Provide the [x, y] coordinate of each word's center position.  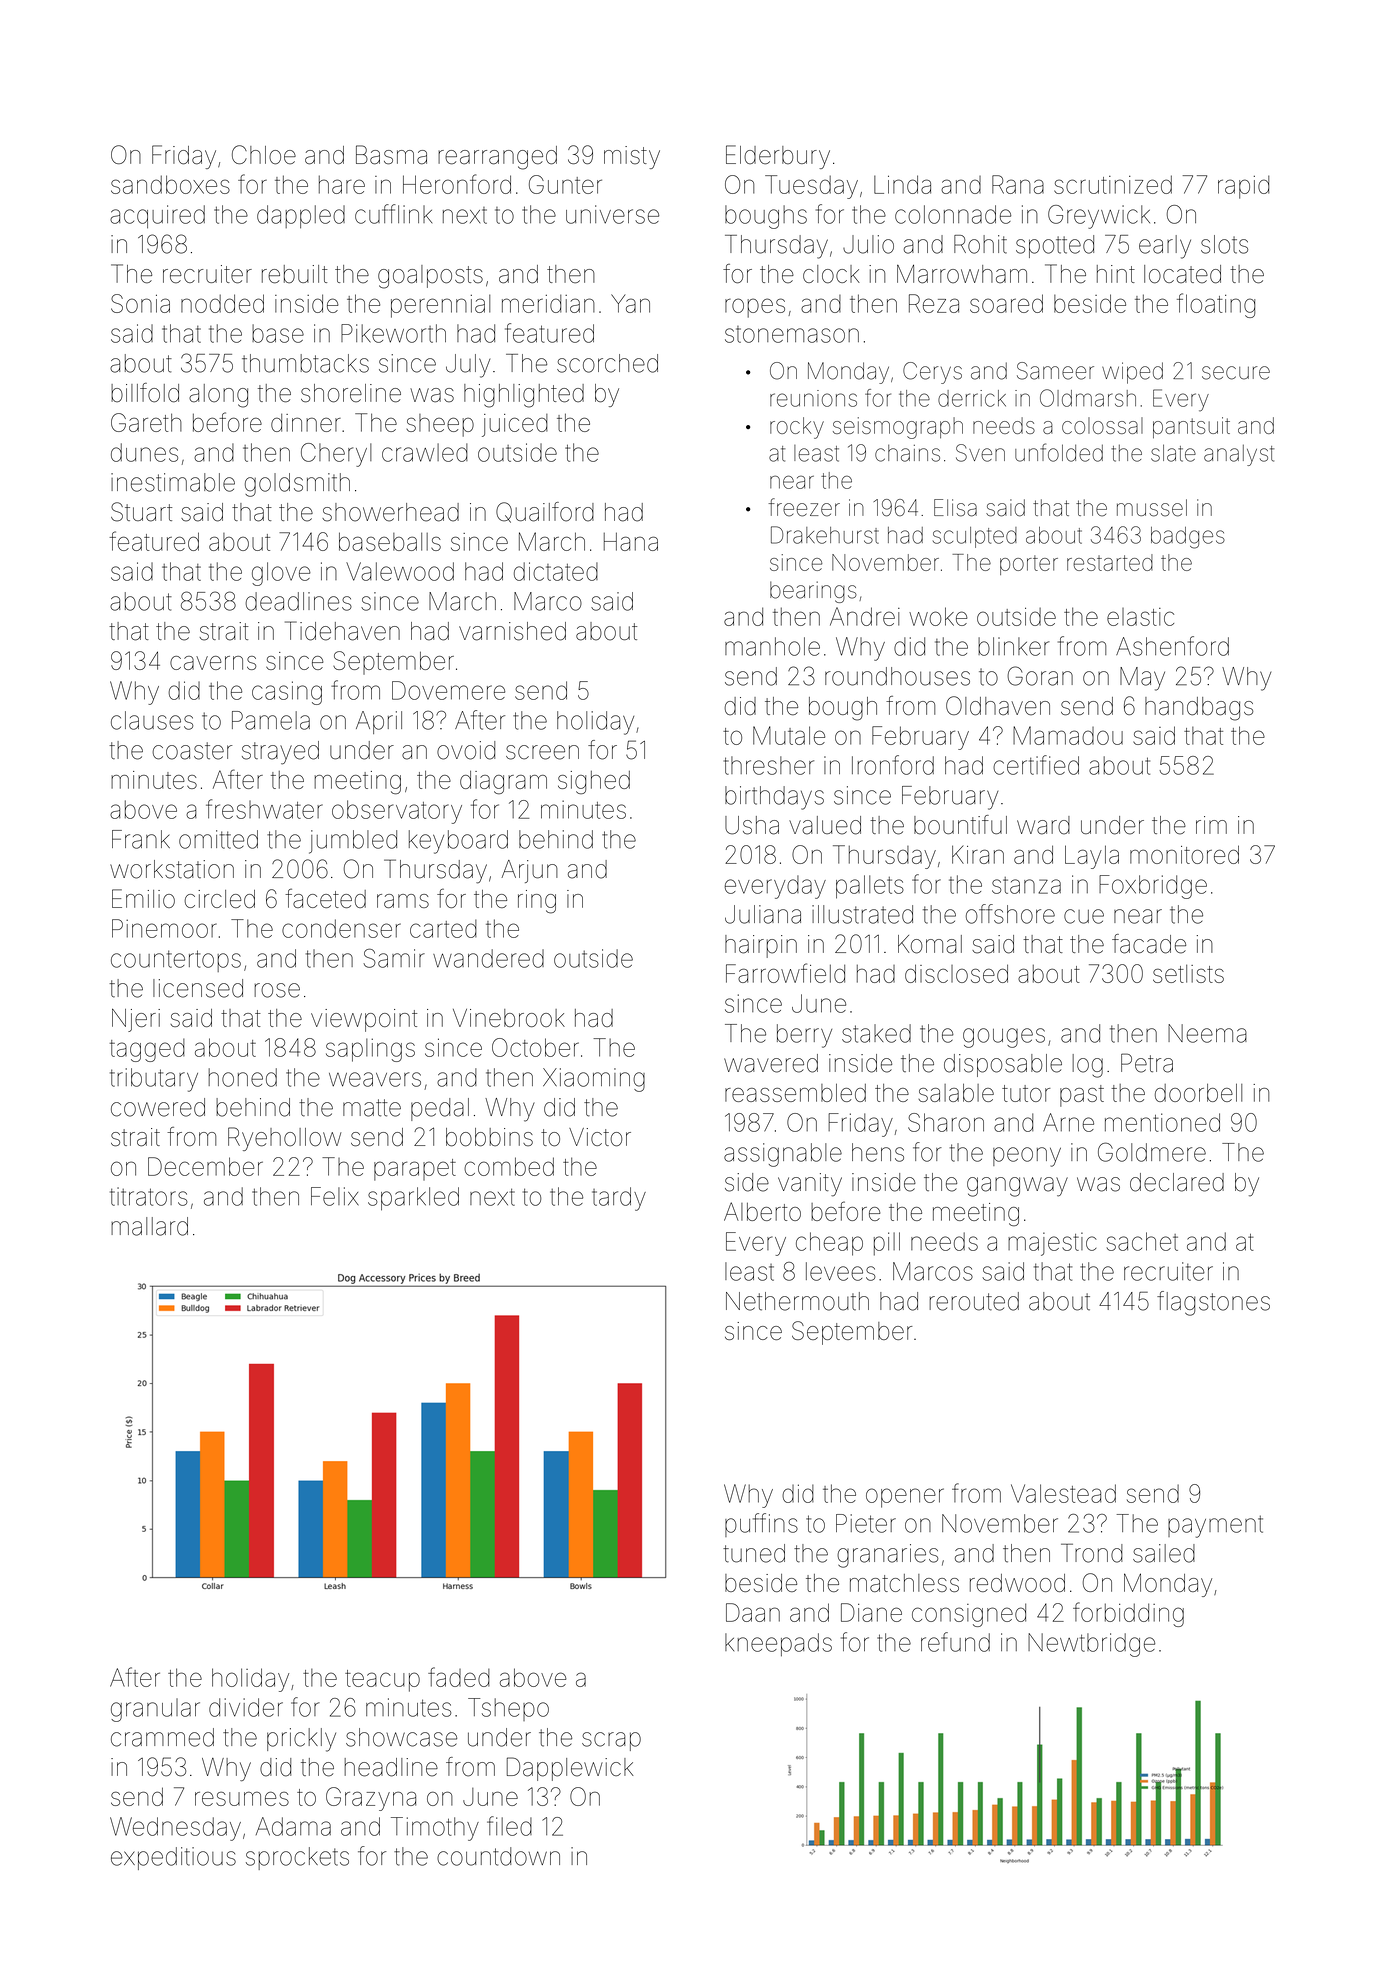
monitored [1184, 854]
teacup [382, 1681]
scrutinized [1113, 184]
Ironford [893, 765]
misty [632, 157]
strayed [280, 753]
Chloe [264, 155]
